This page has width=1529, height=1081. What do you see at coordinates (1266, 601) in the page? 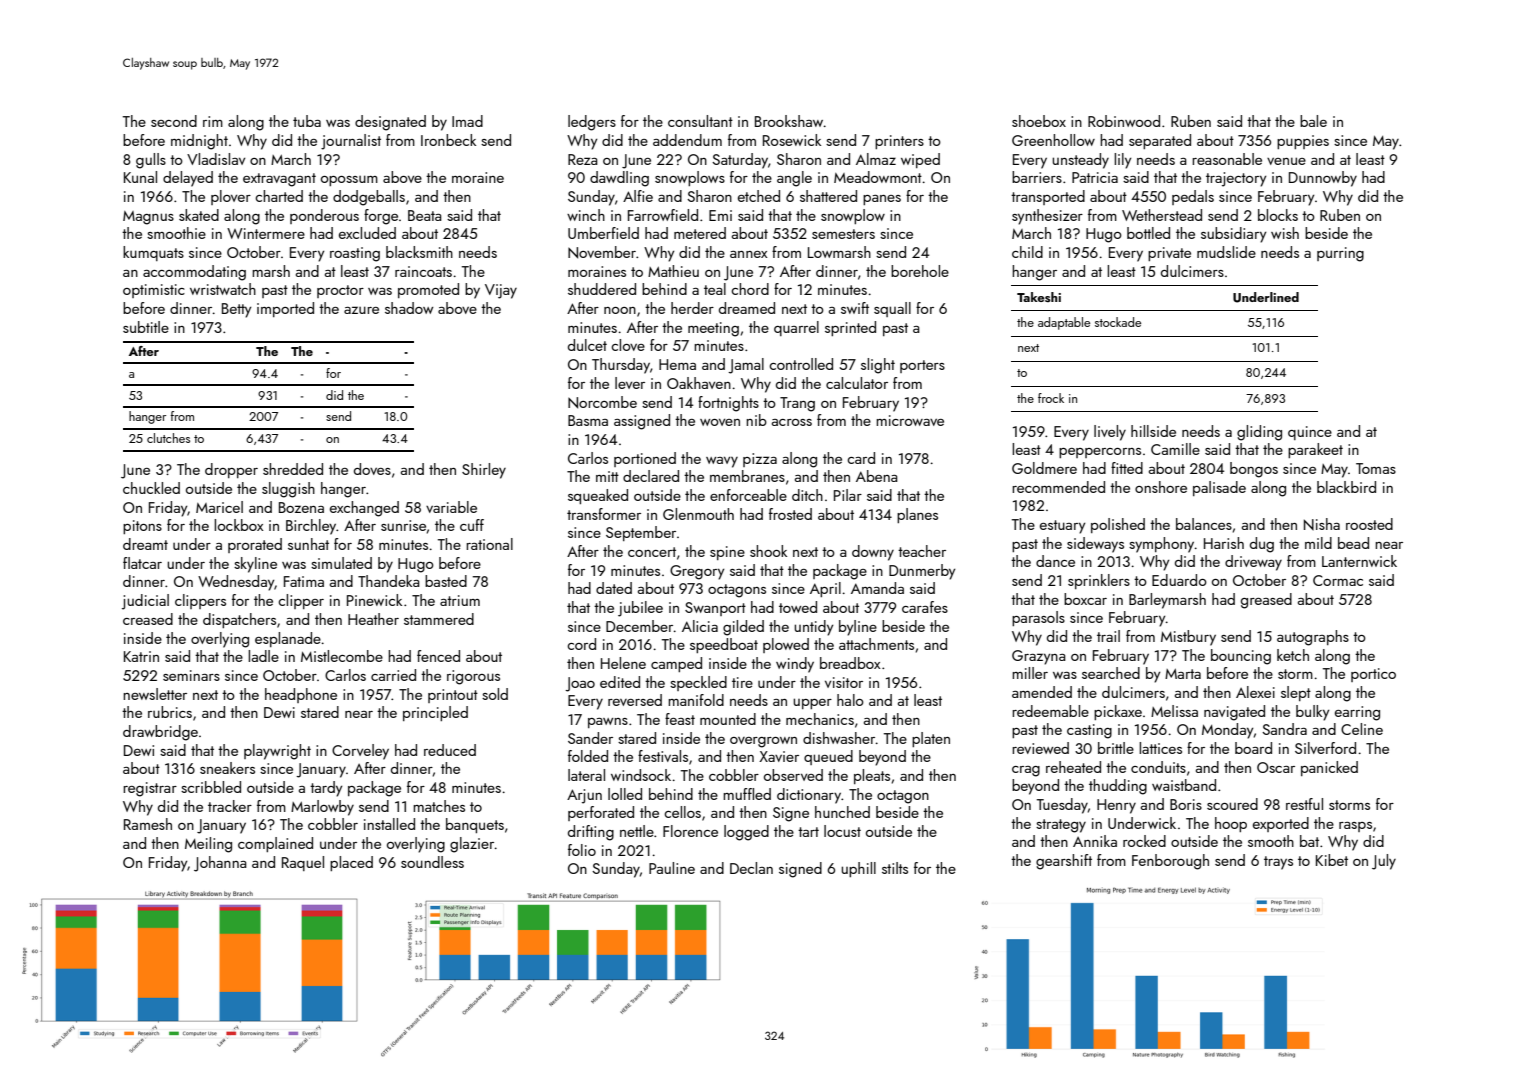
I see `greased` at bounding box center [1266, 601].
